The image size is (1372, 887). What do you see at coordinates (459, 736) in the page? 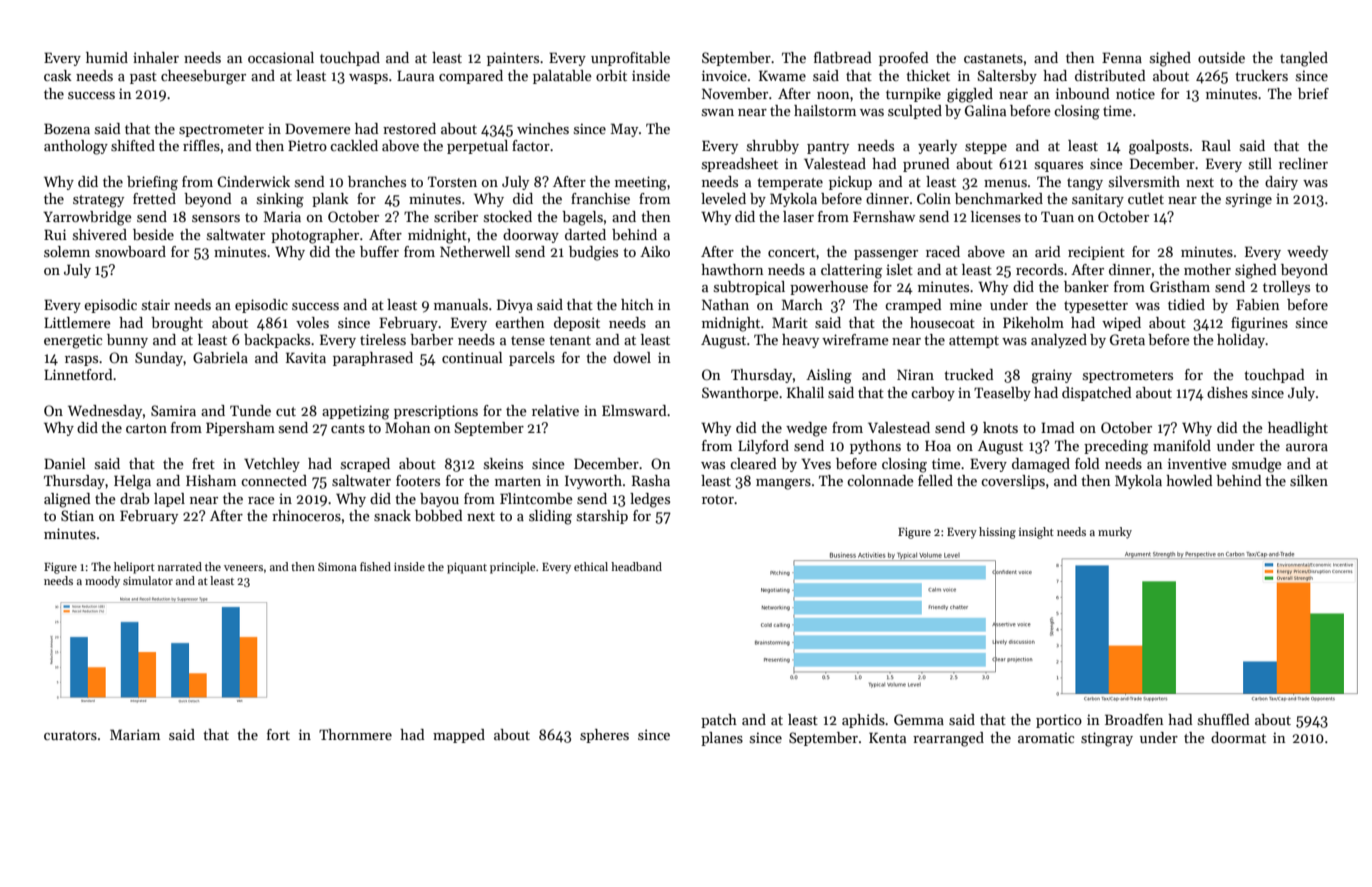
I see `mapped` at bounding box center [459, 736].
